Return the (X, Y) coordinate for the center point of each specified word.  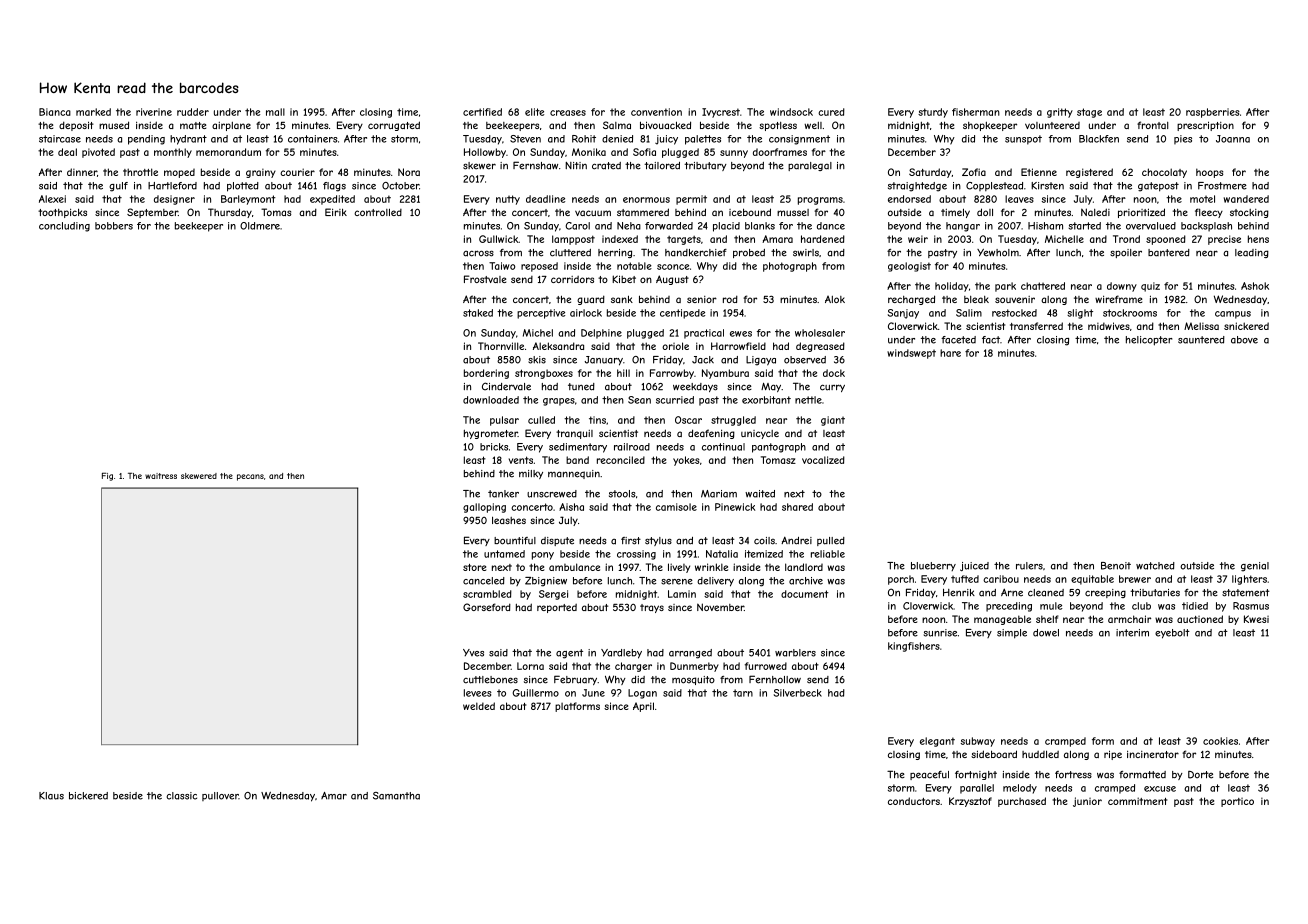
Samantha (396, 796)
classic (181, 796)
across (478, 253)
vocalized (823, 460)
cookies (1220, 741)
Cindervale (506, 386)
